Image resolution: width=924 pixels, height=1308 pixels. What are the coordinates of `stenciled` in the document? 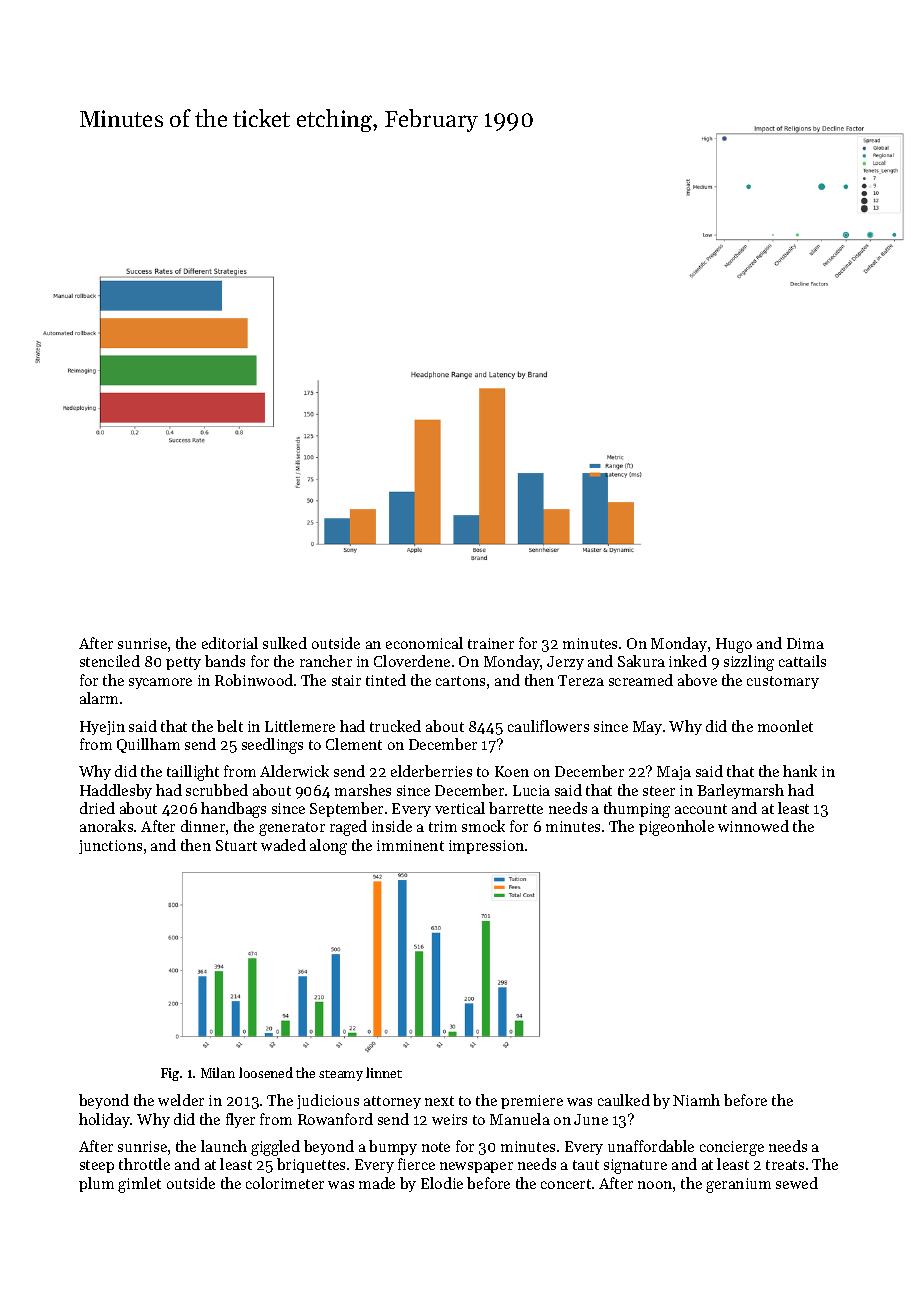 It's located at (110, 661).
